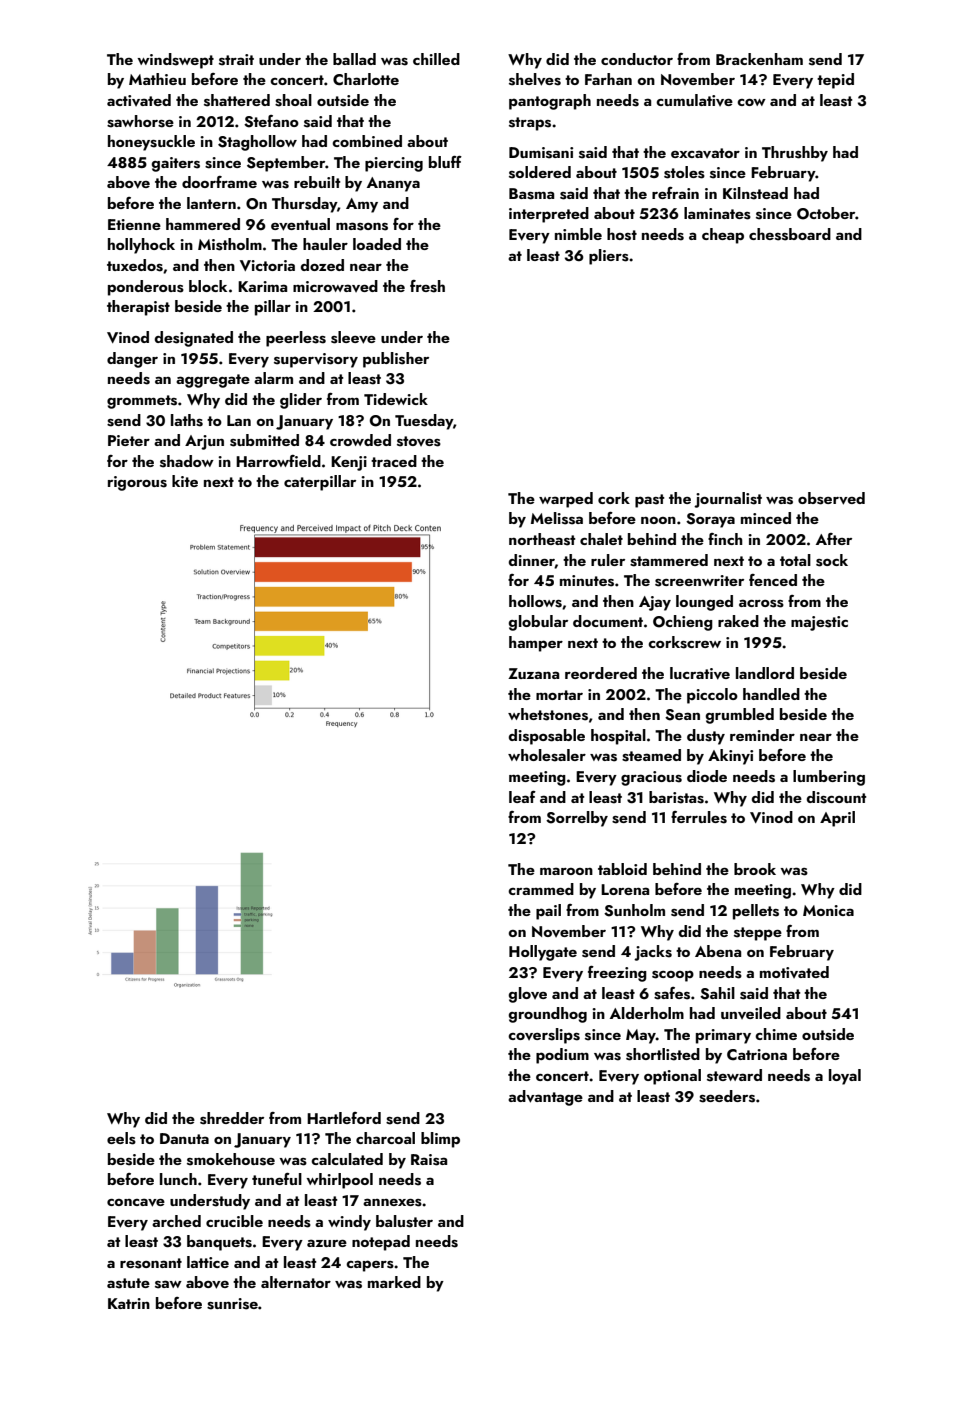 The image size is (974, 1410). Describe the element at coordinates (831, 498) in the document. I see `observed` at that location.
